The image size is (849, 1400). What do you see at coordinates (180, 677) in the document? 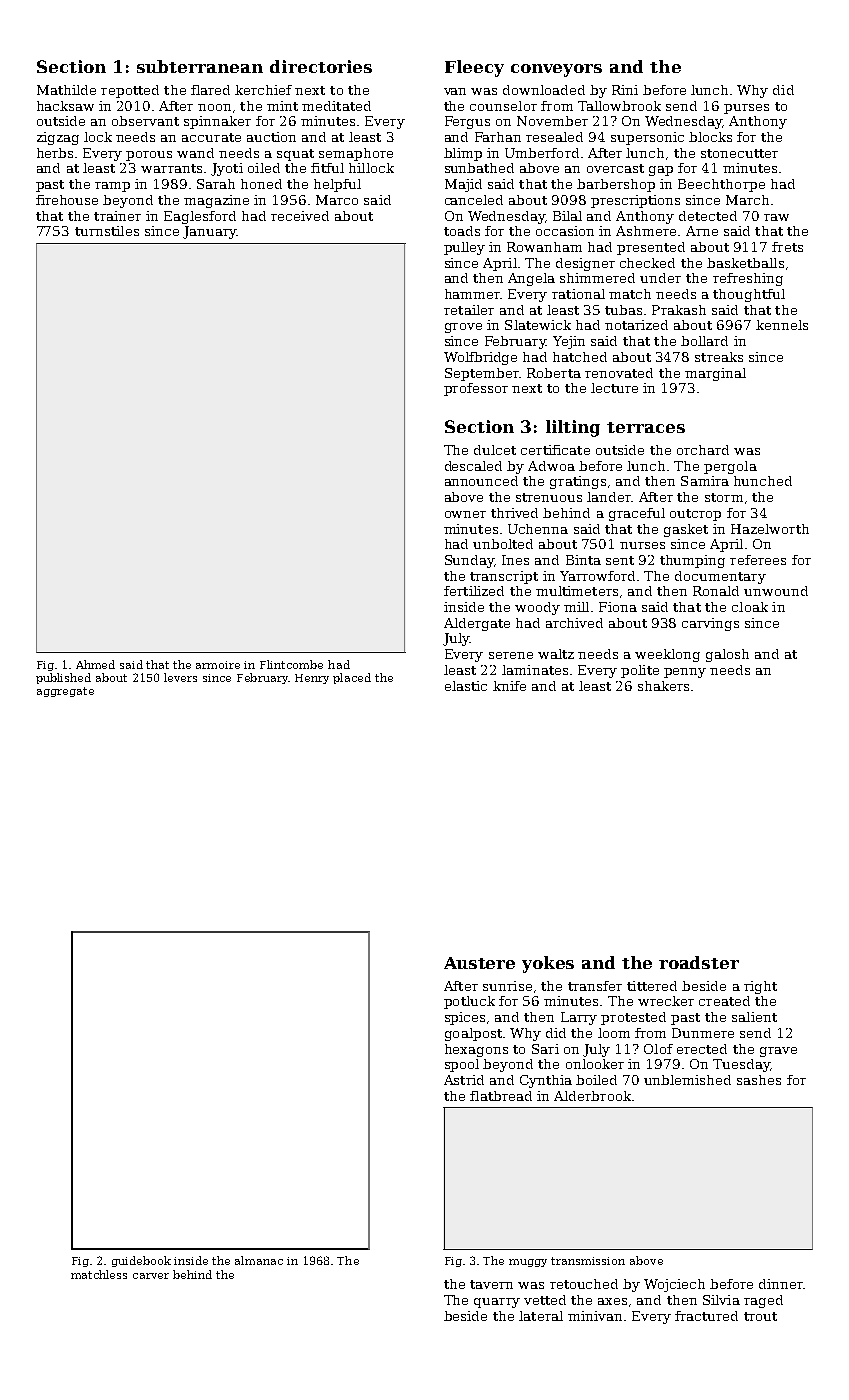
I see `levers` at bounding box center [180, 677].
